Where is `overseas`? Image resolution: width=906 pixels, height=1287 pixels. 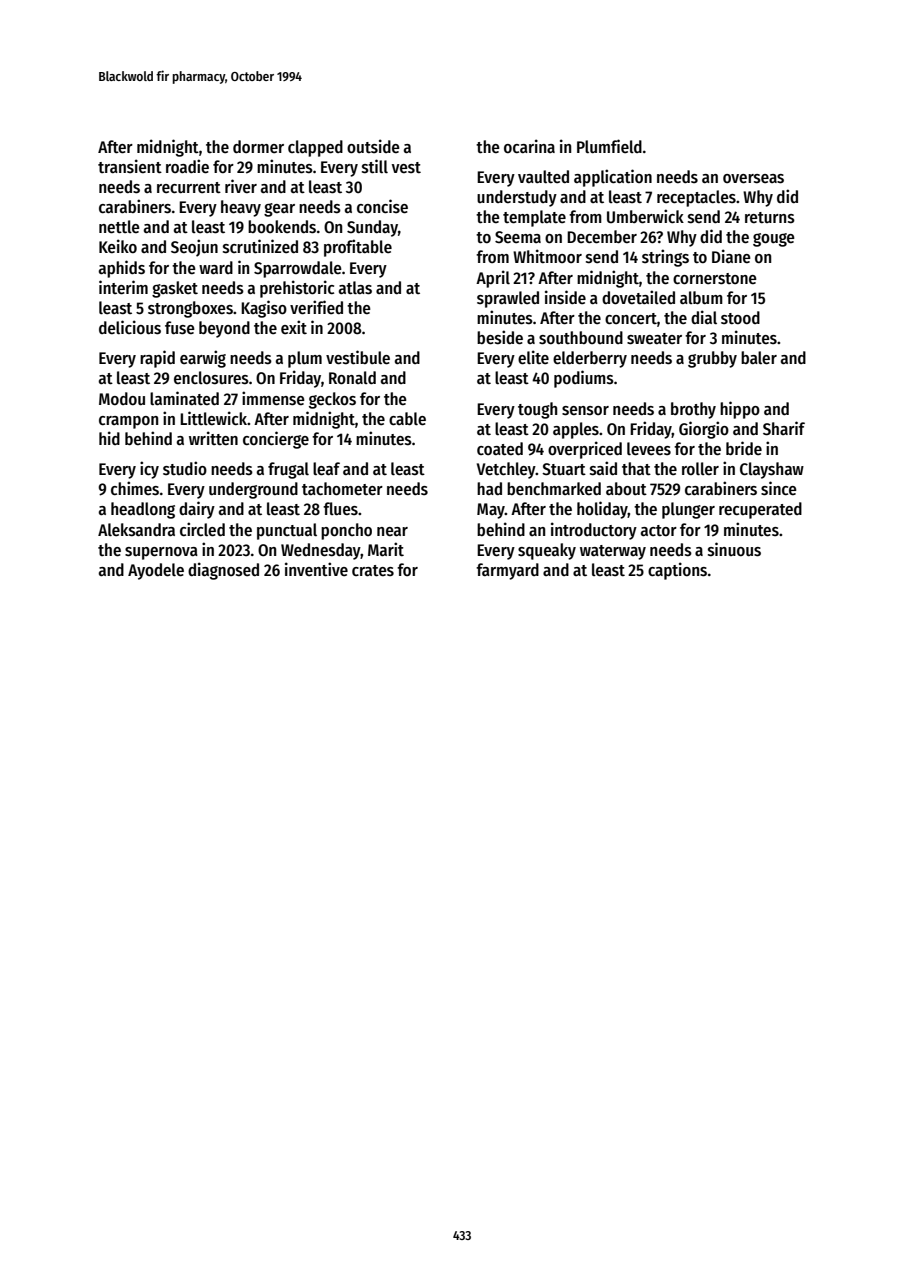
overseas is located at coordinates (753, 179).
